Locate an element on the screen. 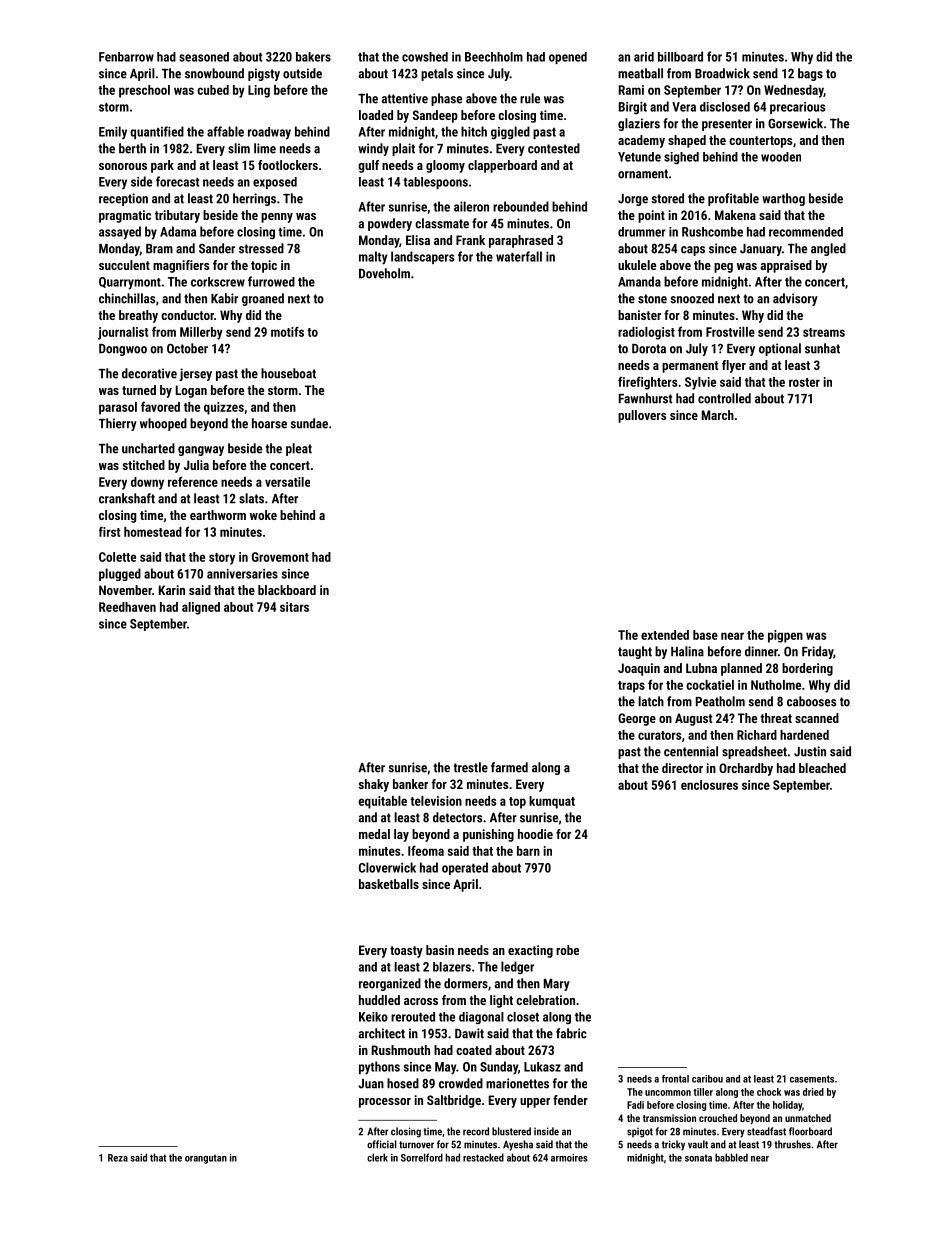 This screenshot has width=952, height=1233. orangutan is located at coordinates (206, 1159).
